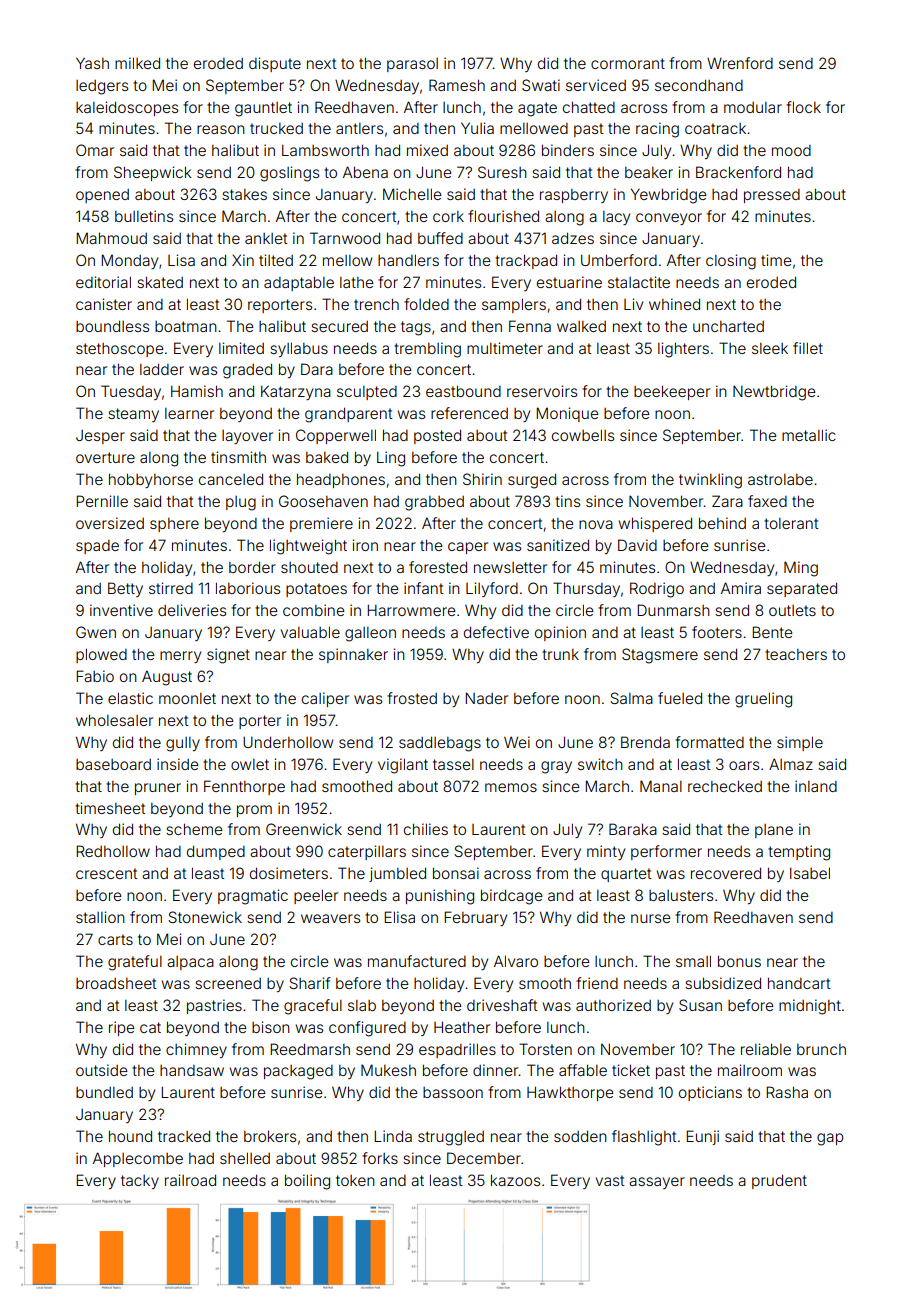  I want to click on tacky, so click(140, 1182).
